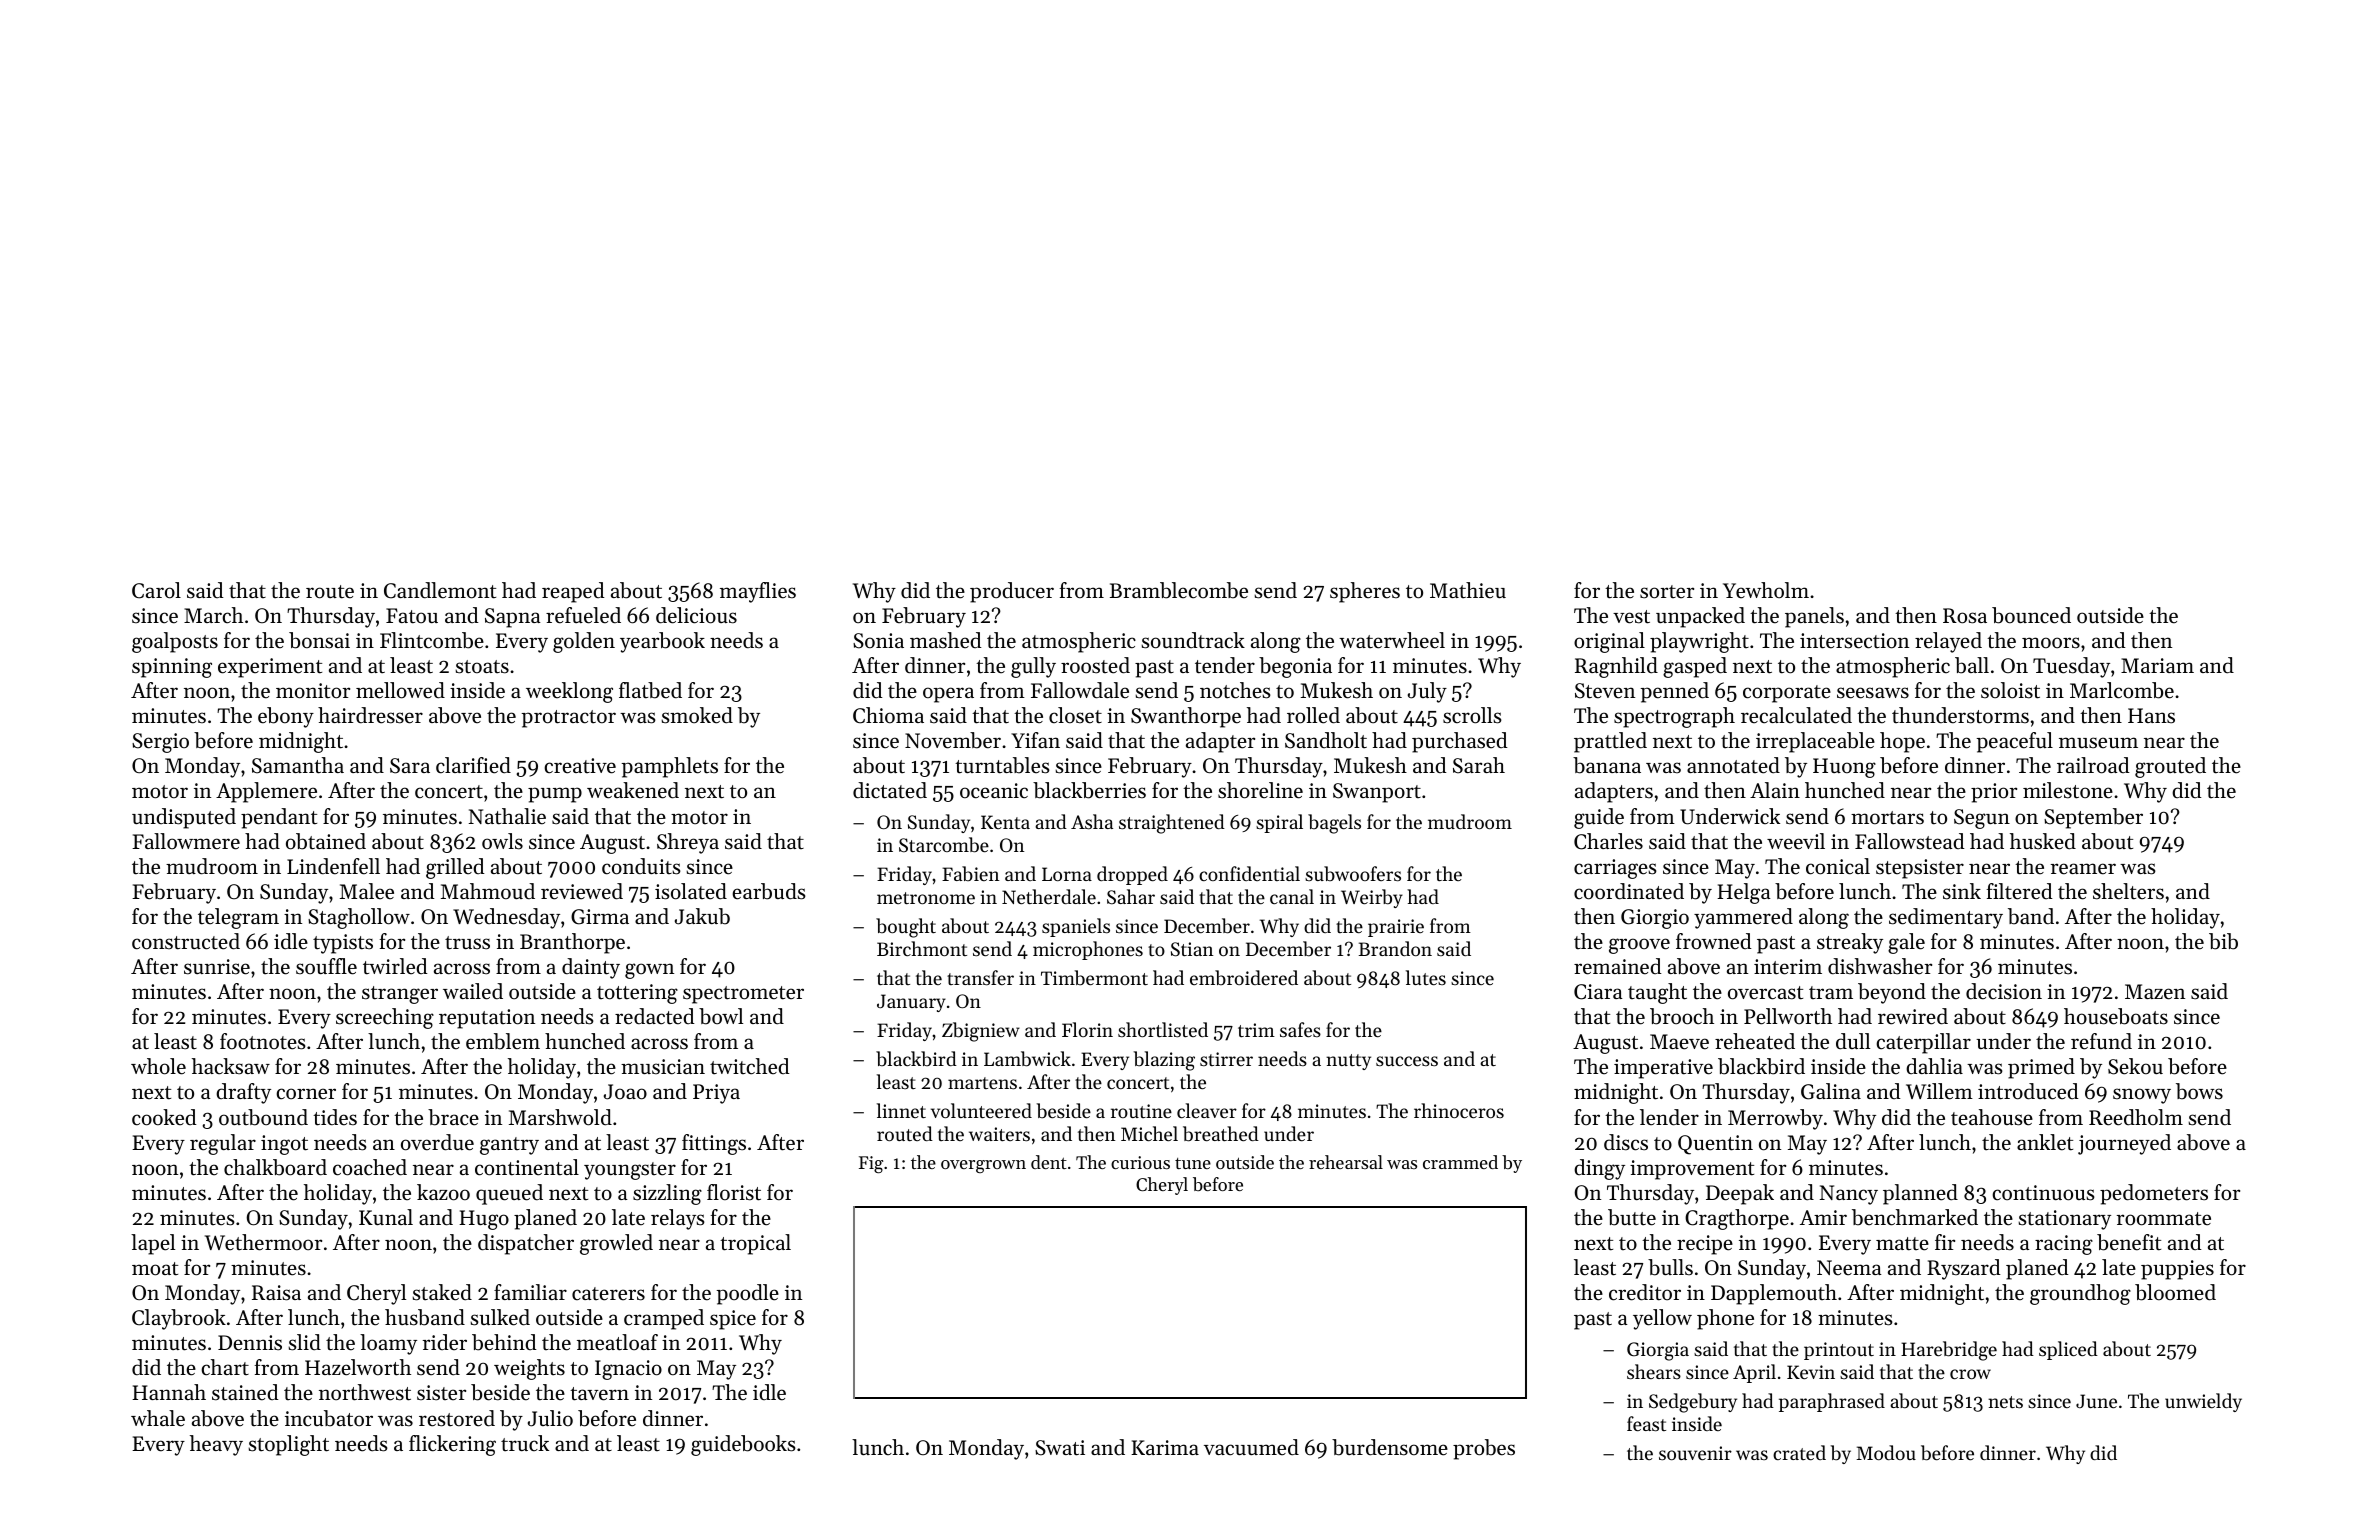 The height and width of the screenshot is (1540, 2380). I want to click on Joao, so click(625, 1092).
